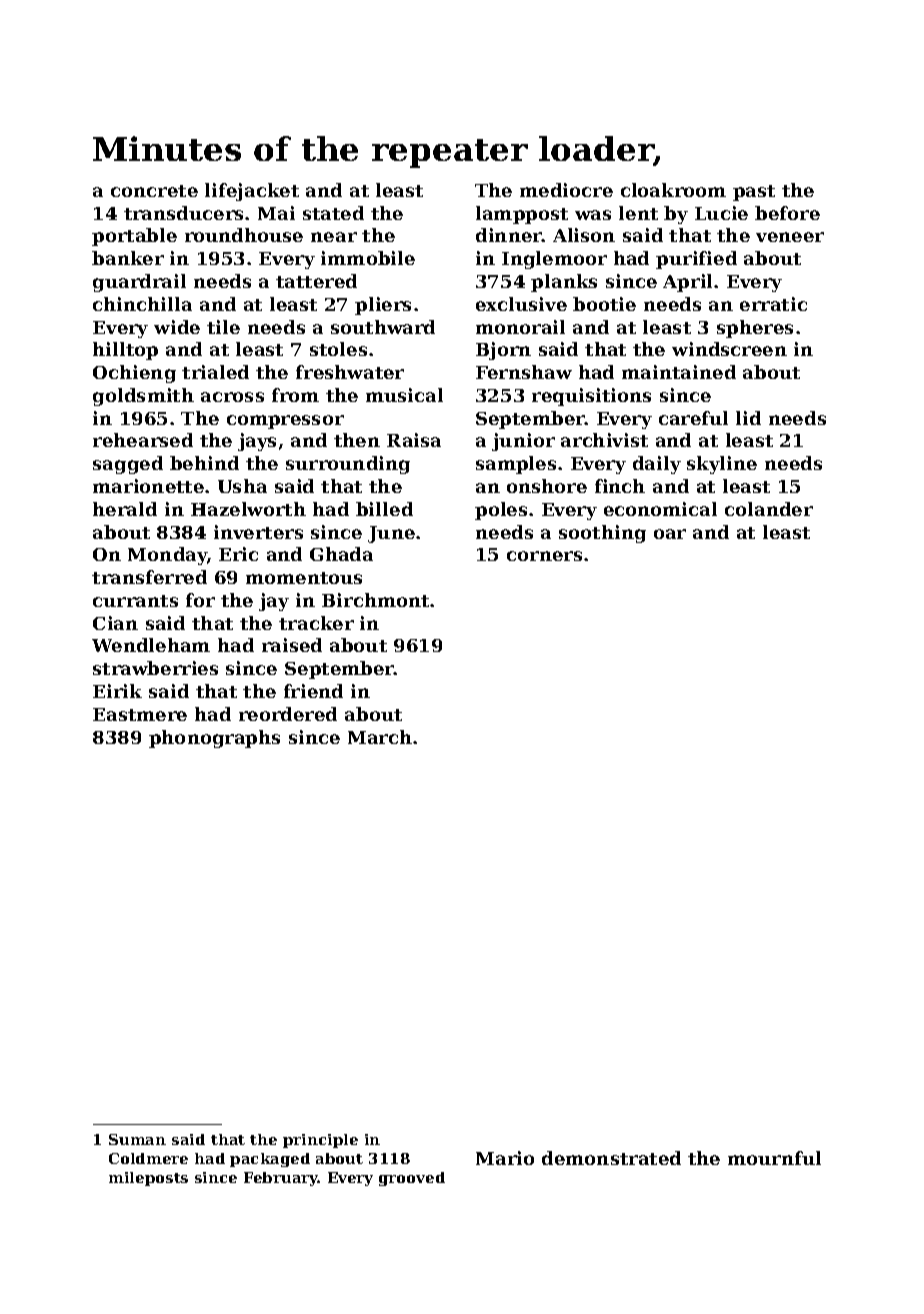 This document has height=1314, width=924. Describe the element at coordinates (790, 237) in the document. I see `veneer` at that location.
